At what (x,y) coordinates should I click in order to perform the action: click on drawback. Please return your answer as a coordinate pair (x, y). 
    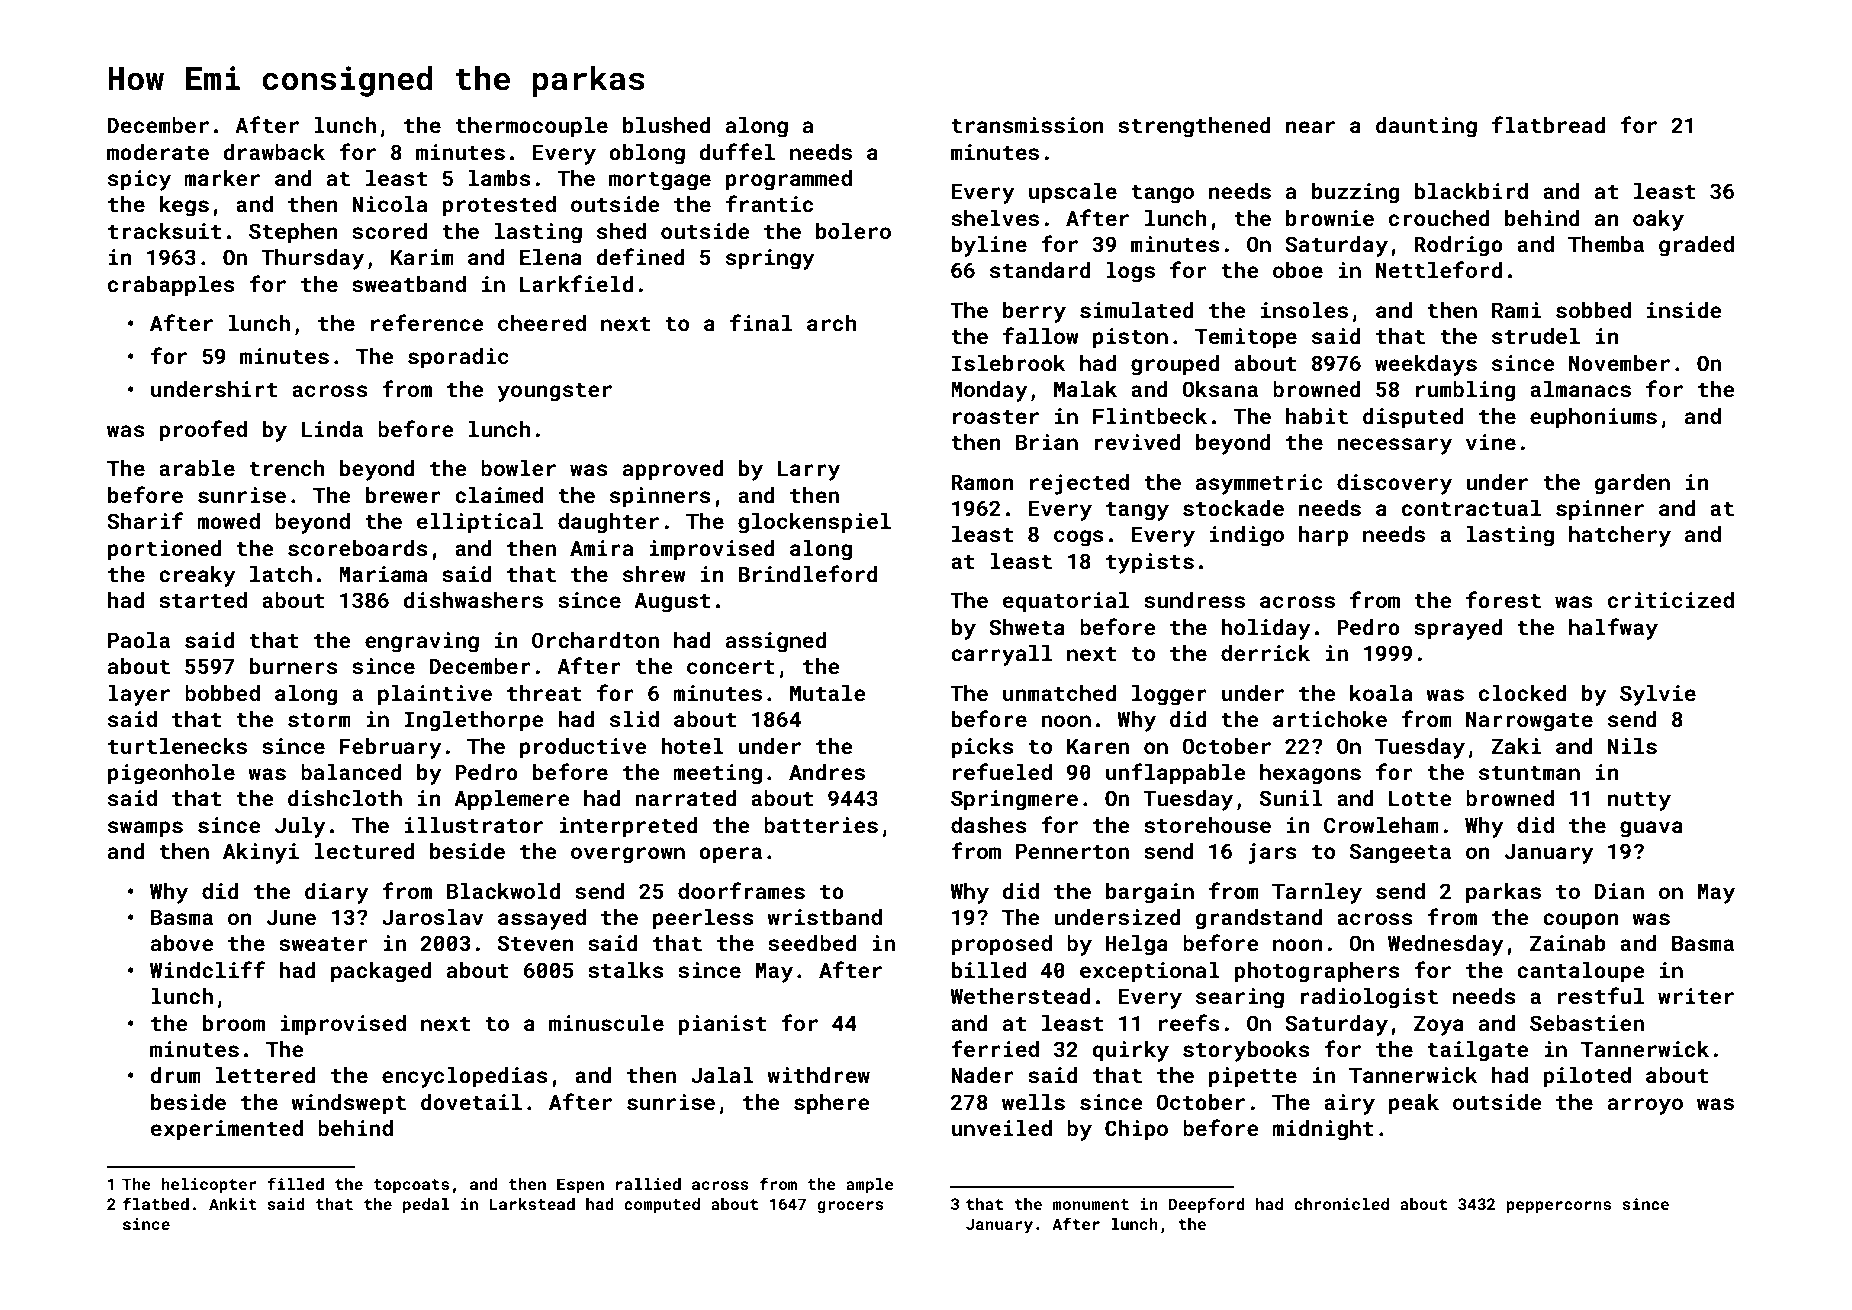
    Looking at the image, I should click on (274, 152).
